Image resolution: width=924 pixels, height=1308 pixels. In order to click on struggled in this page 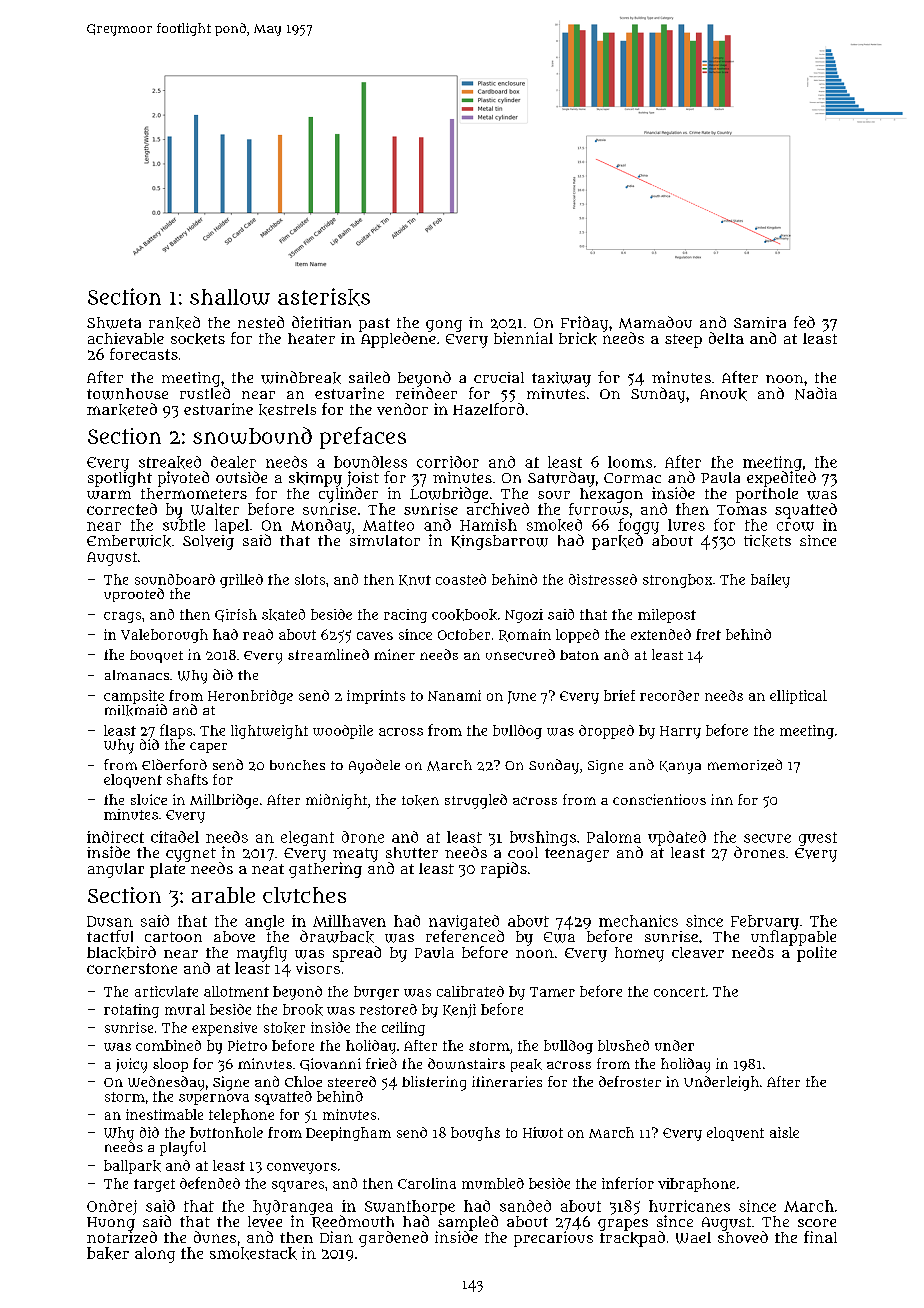, I will do `click(476, 801)`.
